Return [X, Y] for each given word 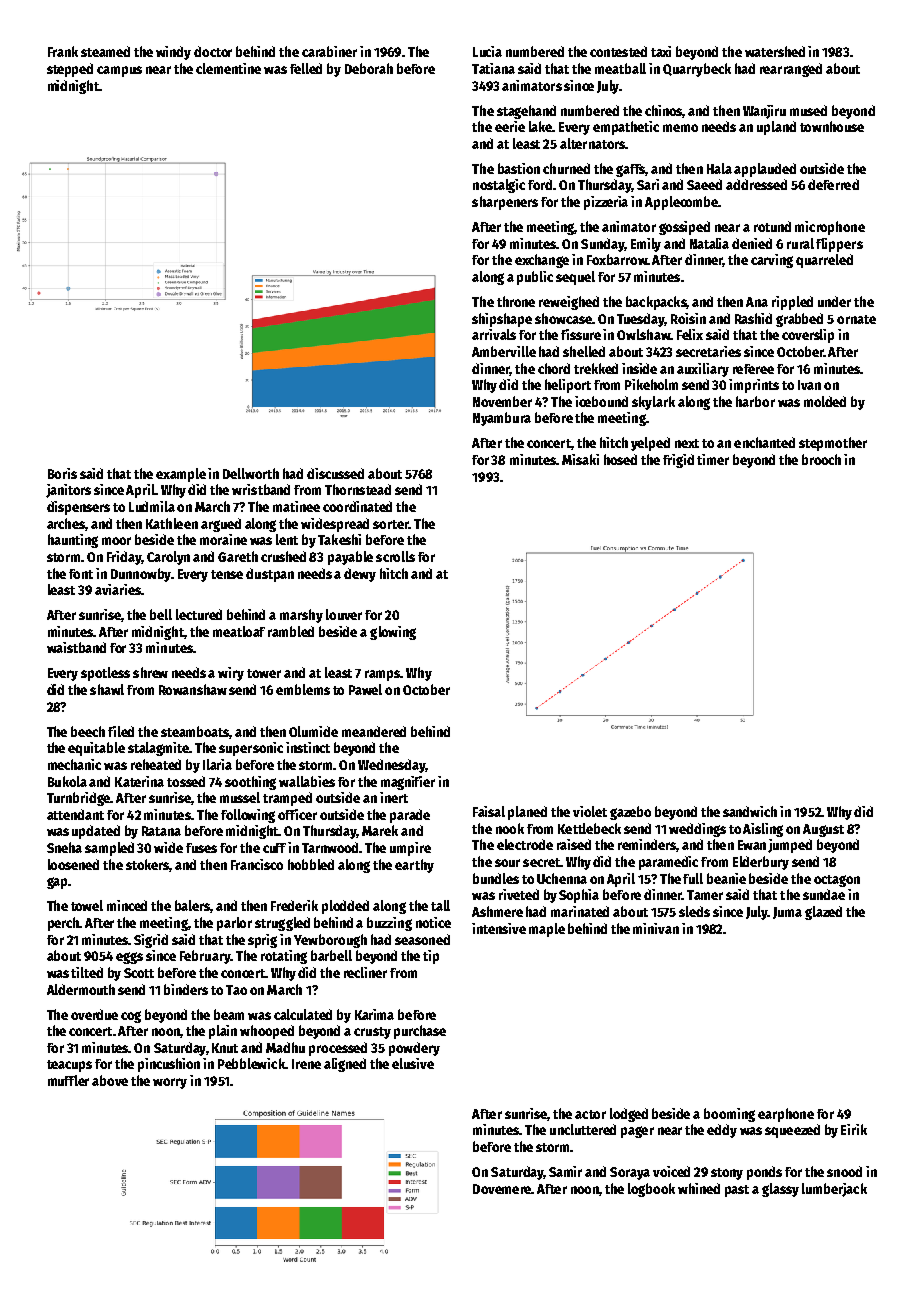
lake [541, 126]
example [181, 475]
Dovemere [502, 1189]
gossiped [684, 228]
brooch [821, 459]
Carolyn [168, 558]
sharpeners [505, 203]
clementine [228, 68]
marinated [580, 911]
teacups [69, 1066]
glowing [393, 633]
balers [192, 905]
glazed [823, 913]
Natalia [709, 243]
